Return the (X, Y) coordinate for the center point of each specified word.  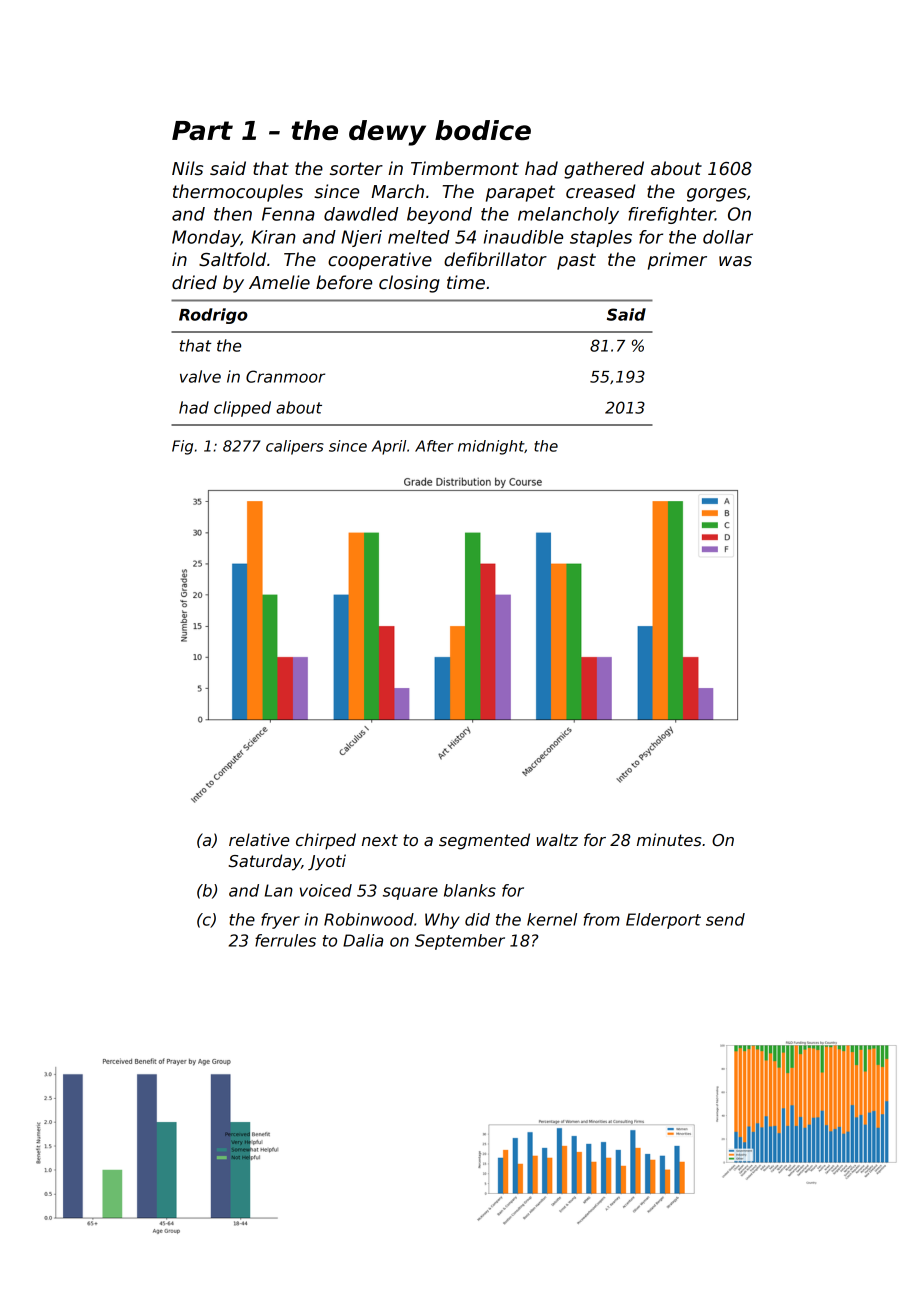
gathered (604, 170)
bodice (483, 130)
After (434, 446)
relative (259, 840)
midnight (491, 447)
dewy (387, 133)
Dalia (363, 940)
